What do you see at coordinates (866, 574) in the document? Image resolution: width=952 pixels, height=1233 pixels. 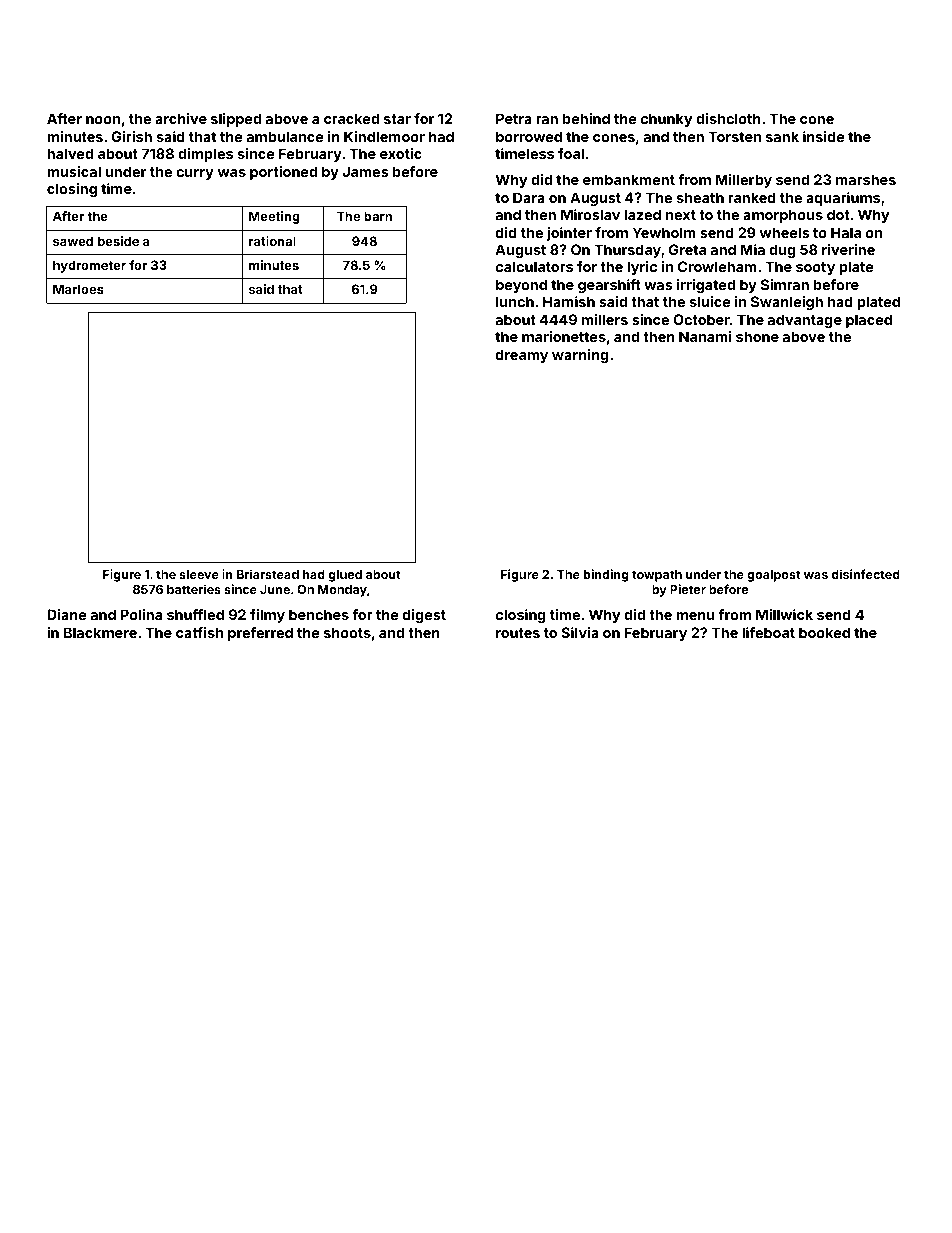 I see `disinfected` at bounding box center [866, 574].
